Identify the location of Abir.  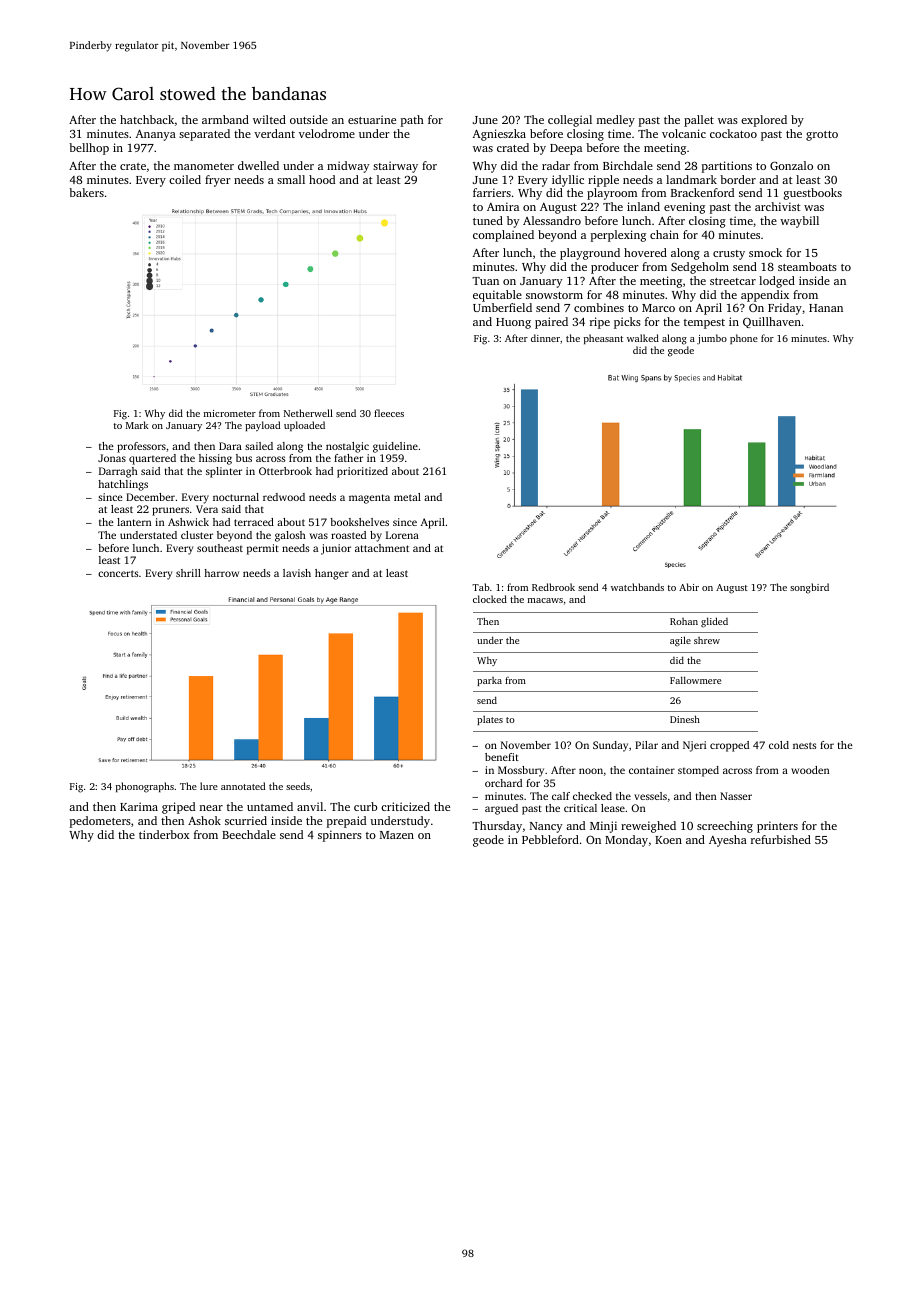
(689, 587).
